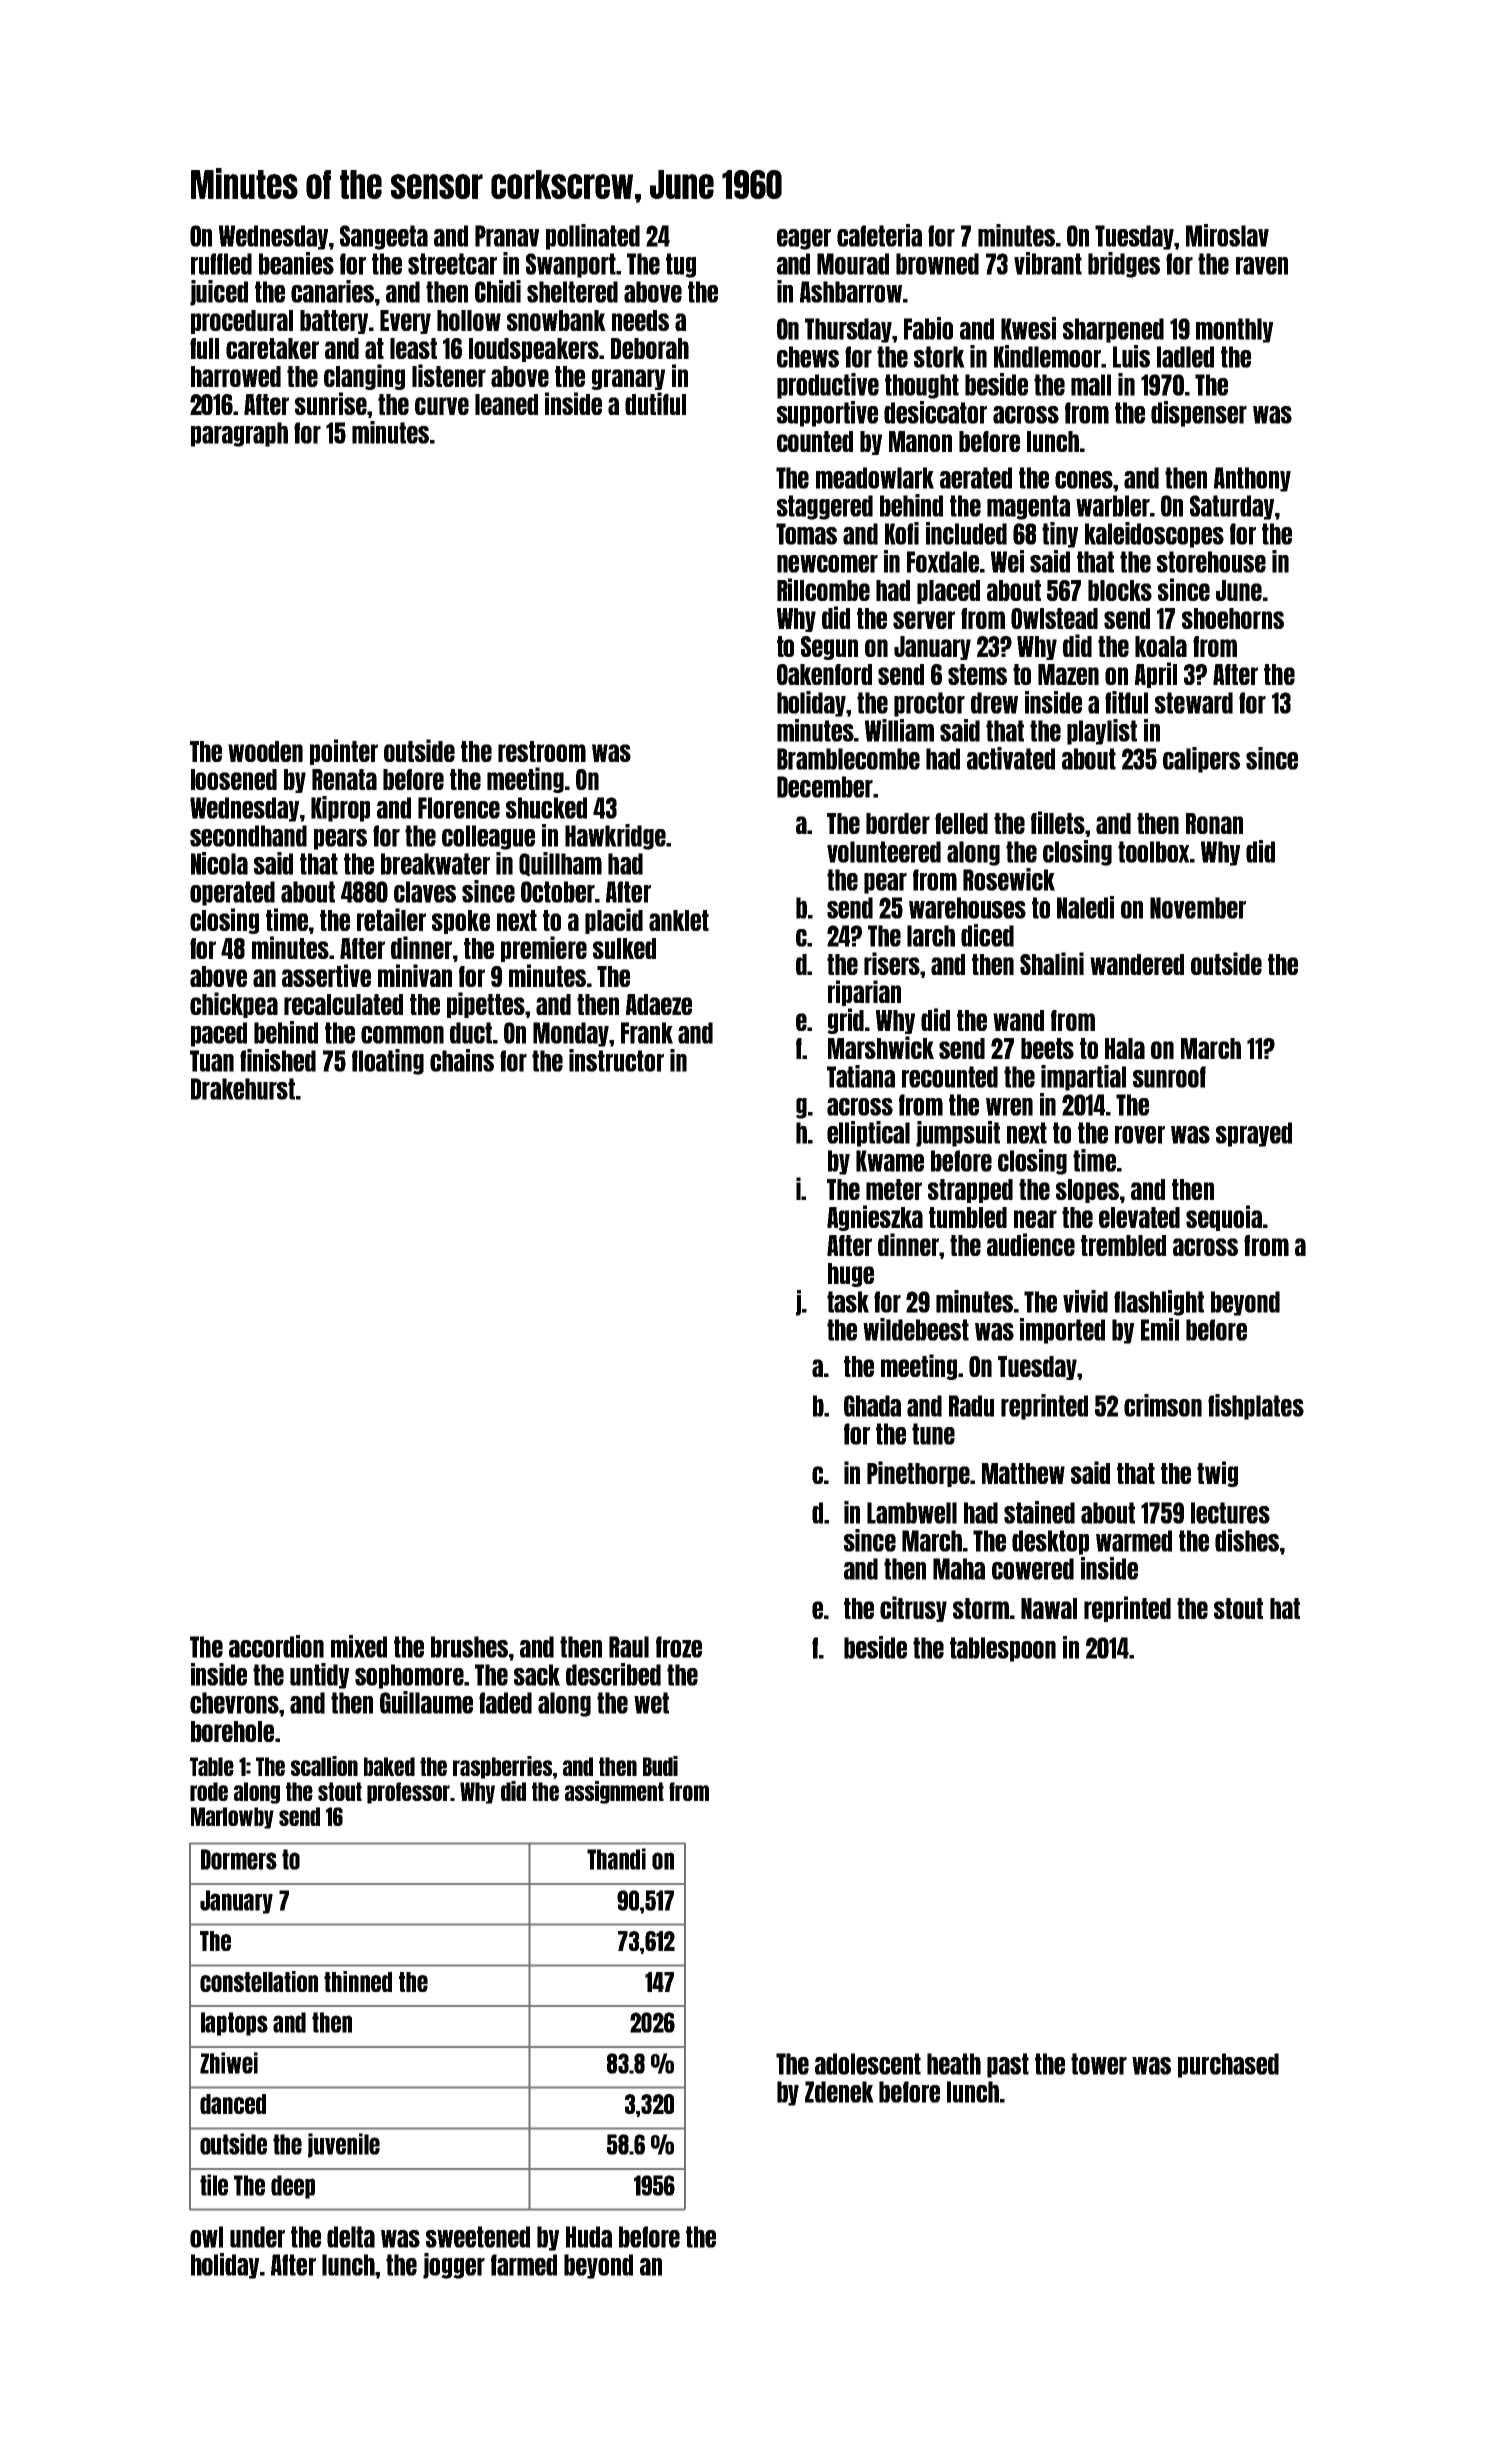 The image size is (1496, 2464). I want to click on vibrant, so click(1048, 263).
